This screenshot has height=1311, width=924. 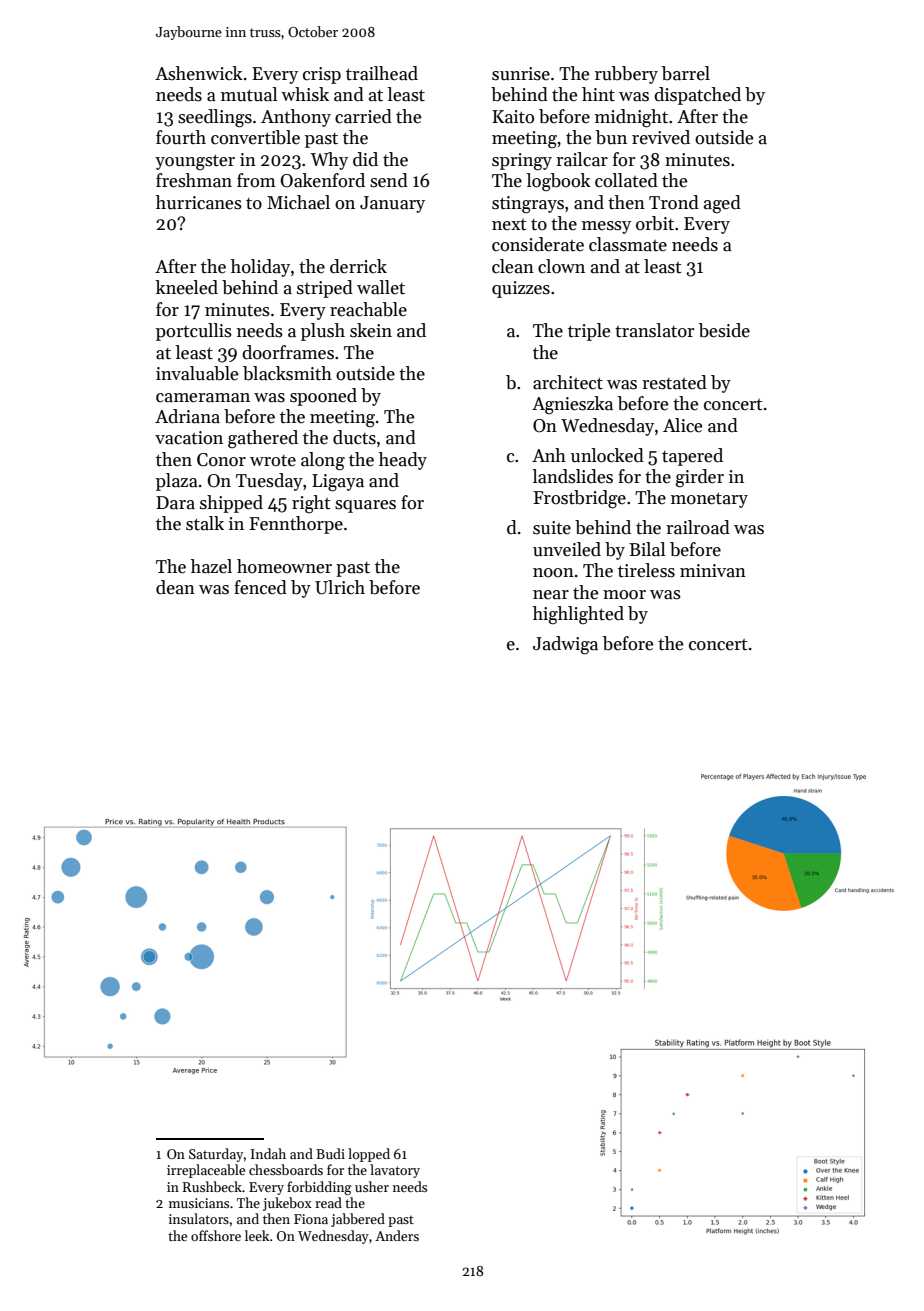 I want to click on crisp, so click(x=322, y=75).
